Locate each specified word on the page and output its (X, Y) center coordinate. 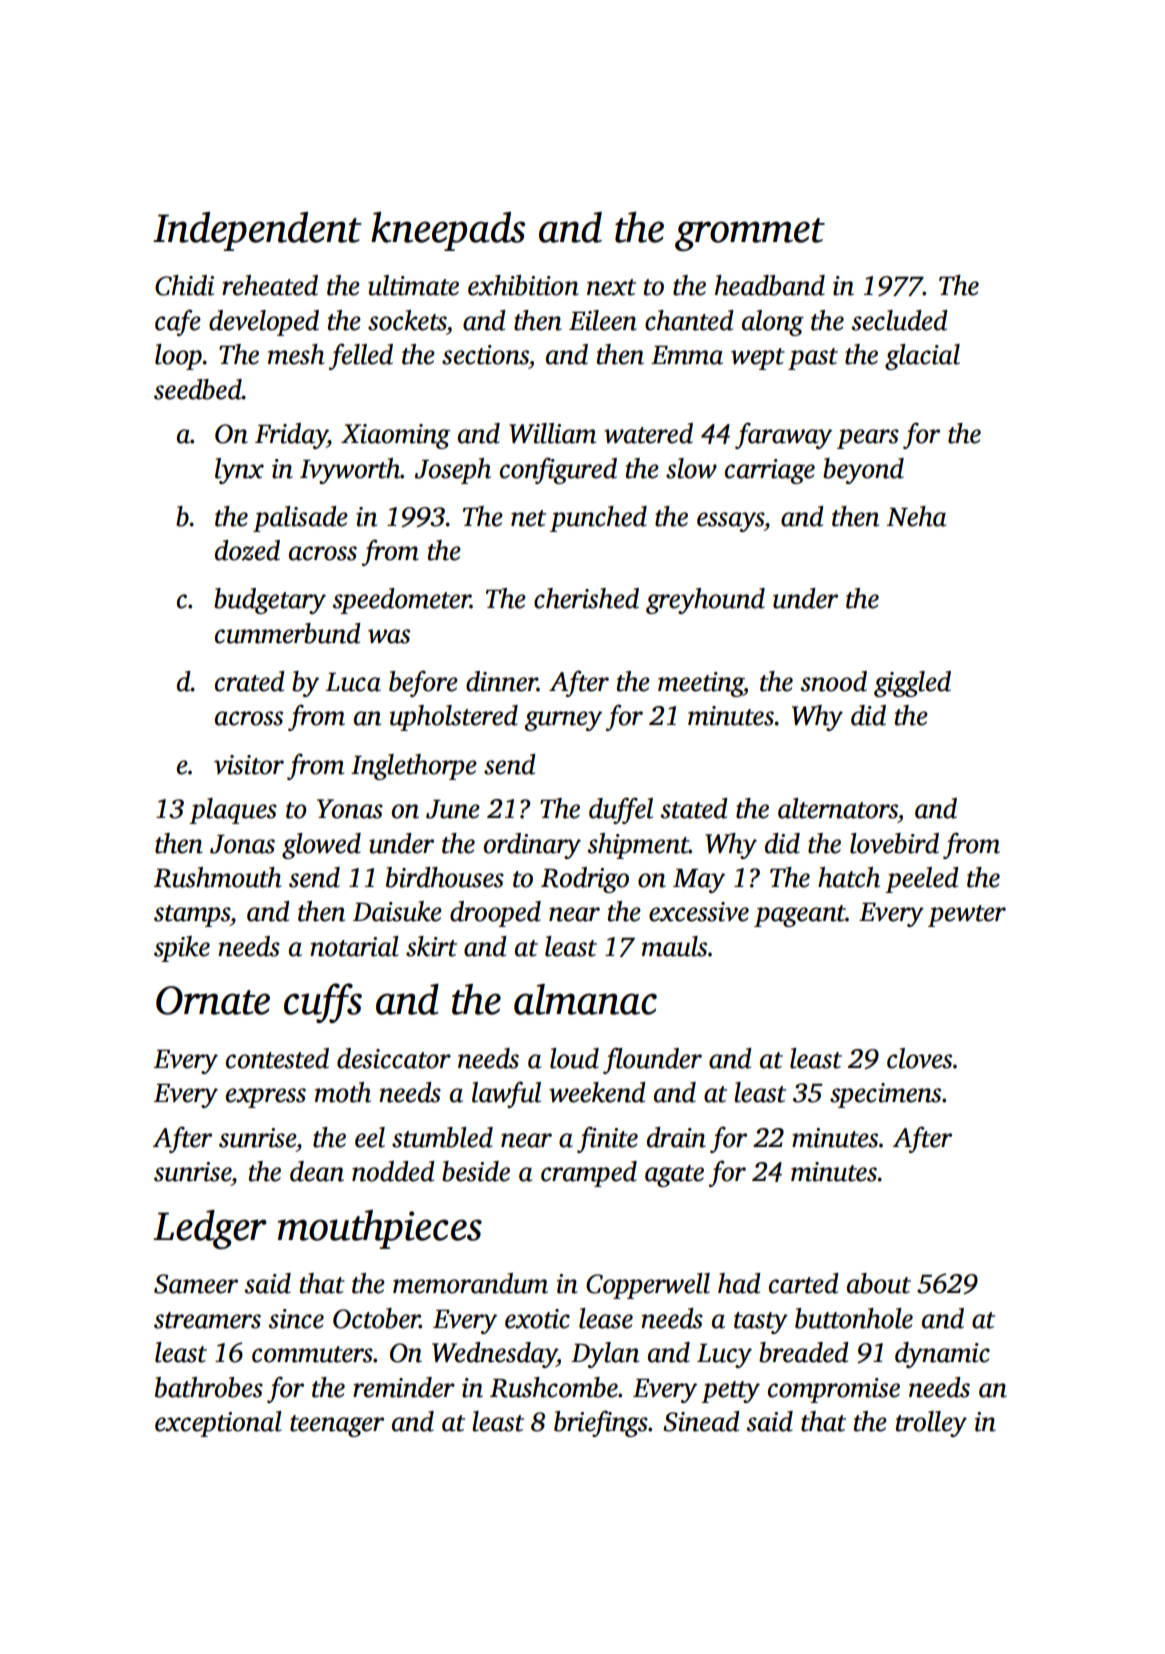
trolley (931, 1424)
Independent (257, 231)
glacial (922, 357)
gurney (563, 721)
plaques (233, 811)
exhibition (523, 285)
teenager (337, 1426)
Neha (916, 516)
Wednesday (494, 1355)
